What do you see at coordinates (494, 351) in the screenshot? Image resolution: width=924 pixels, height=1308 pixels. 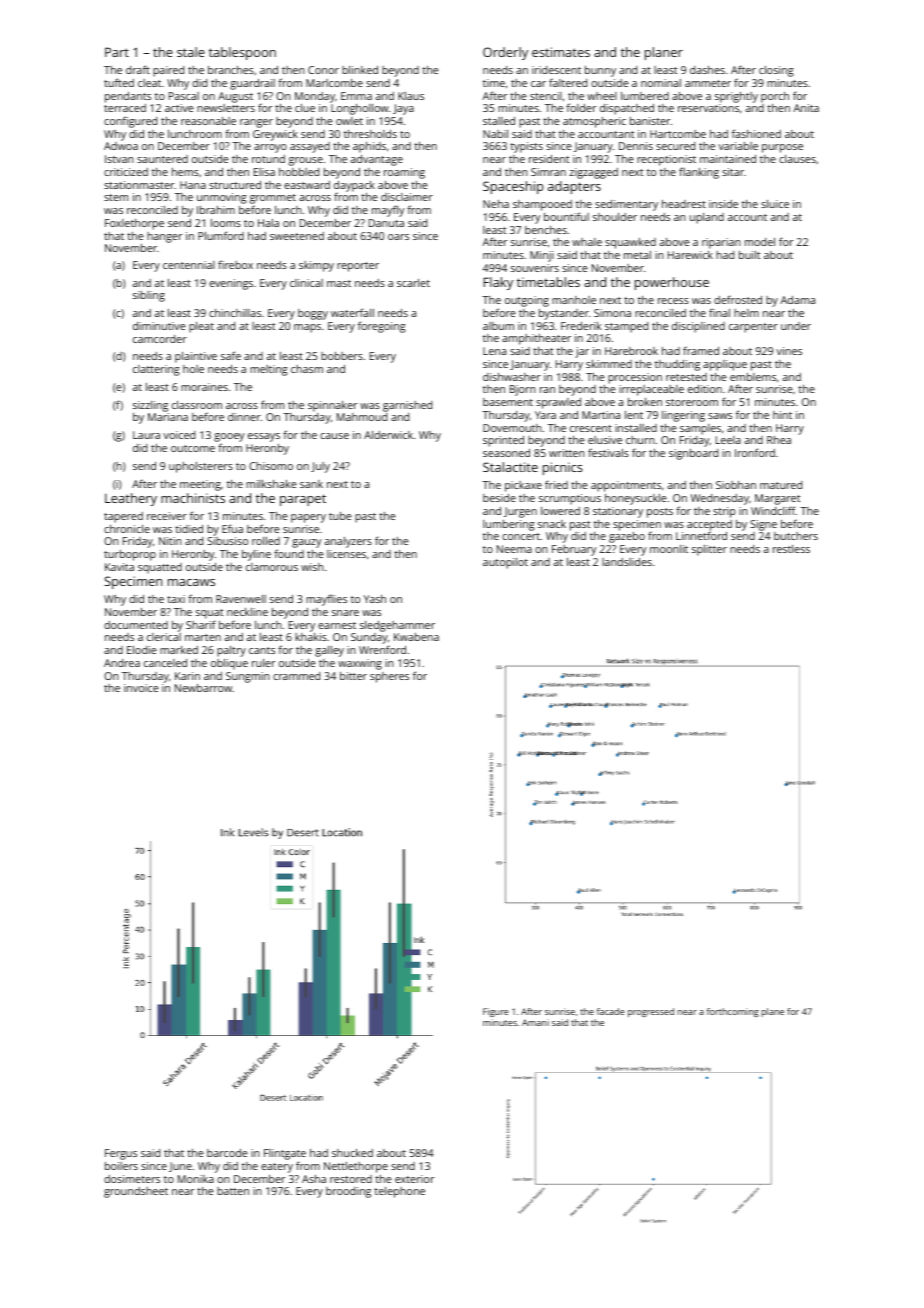 I see `Lena` at bounding box center [494, 351].
